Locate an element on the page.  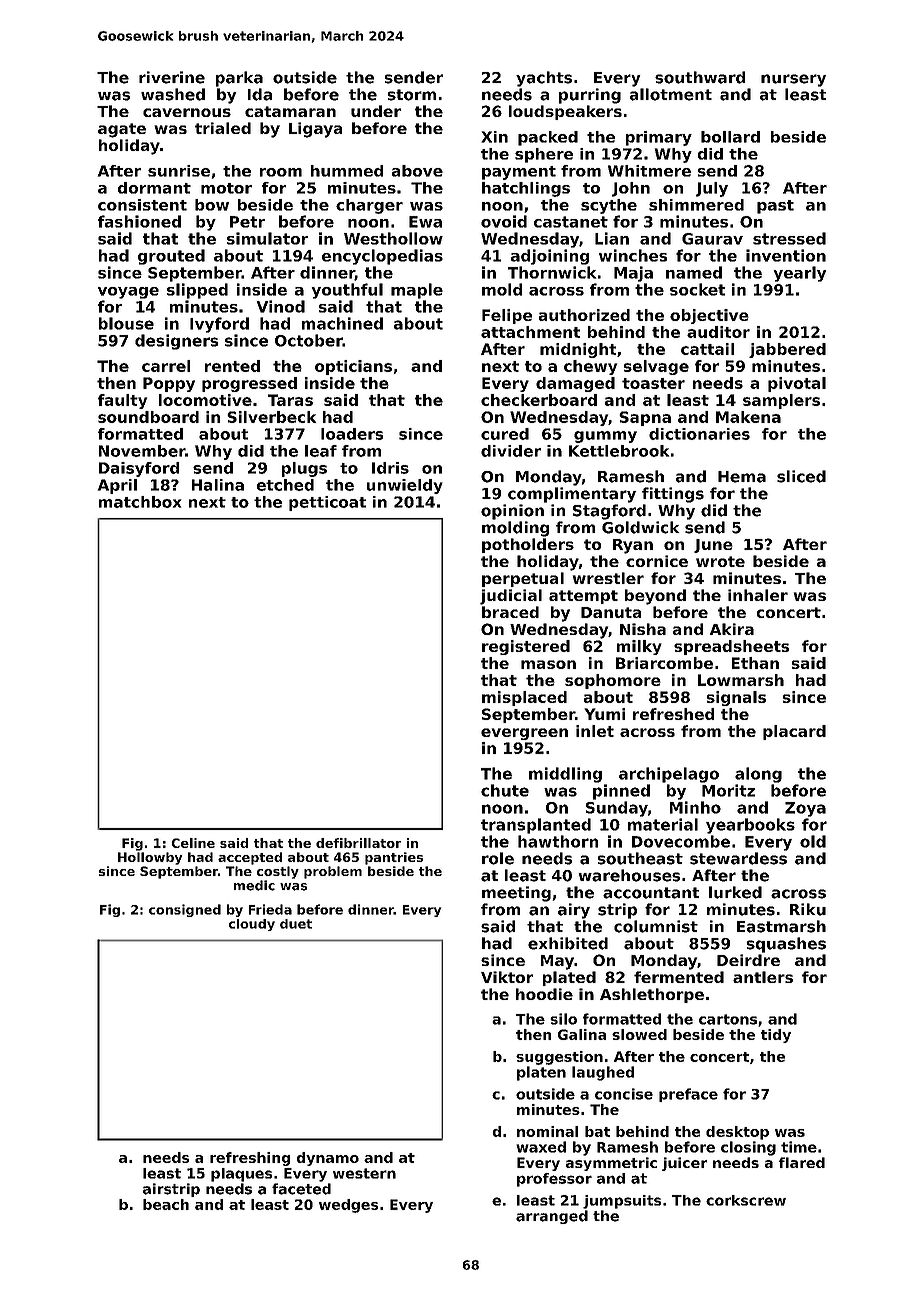
duet is located at coordinates (296, 924).
